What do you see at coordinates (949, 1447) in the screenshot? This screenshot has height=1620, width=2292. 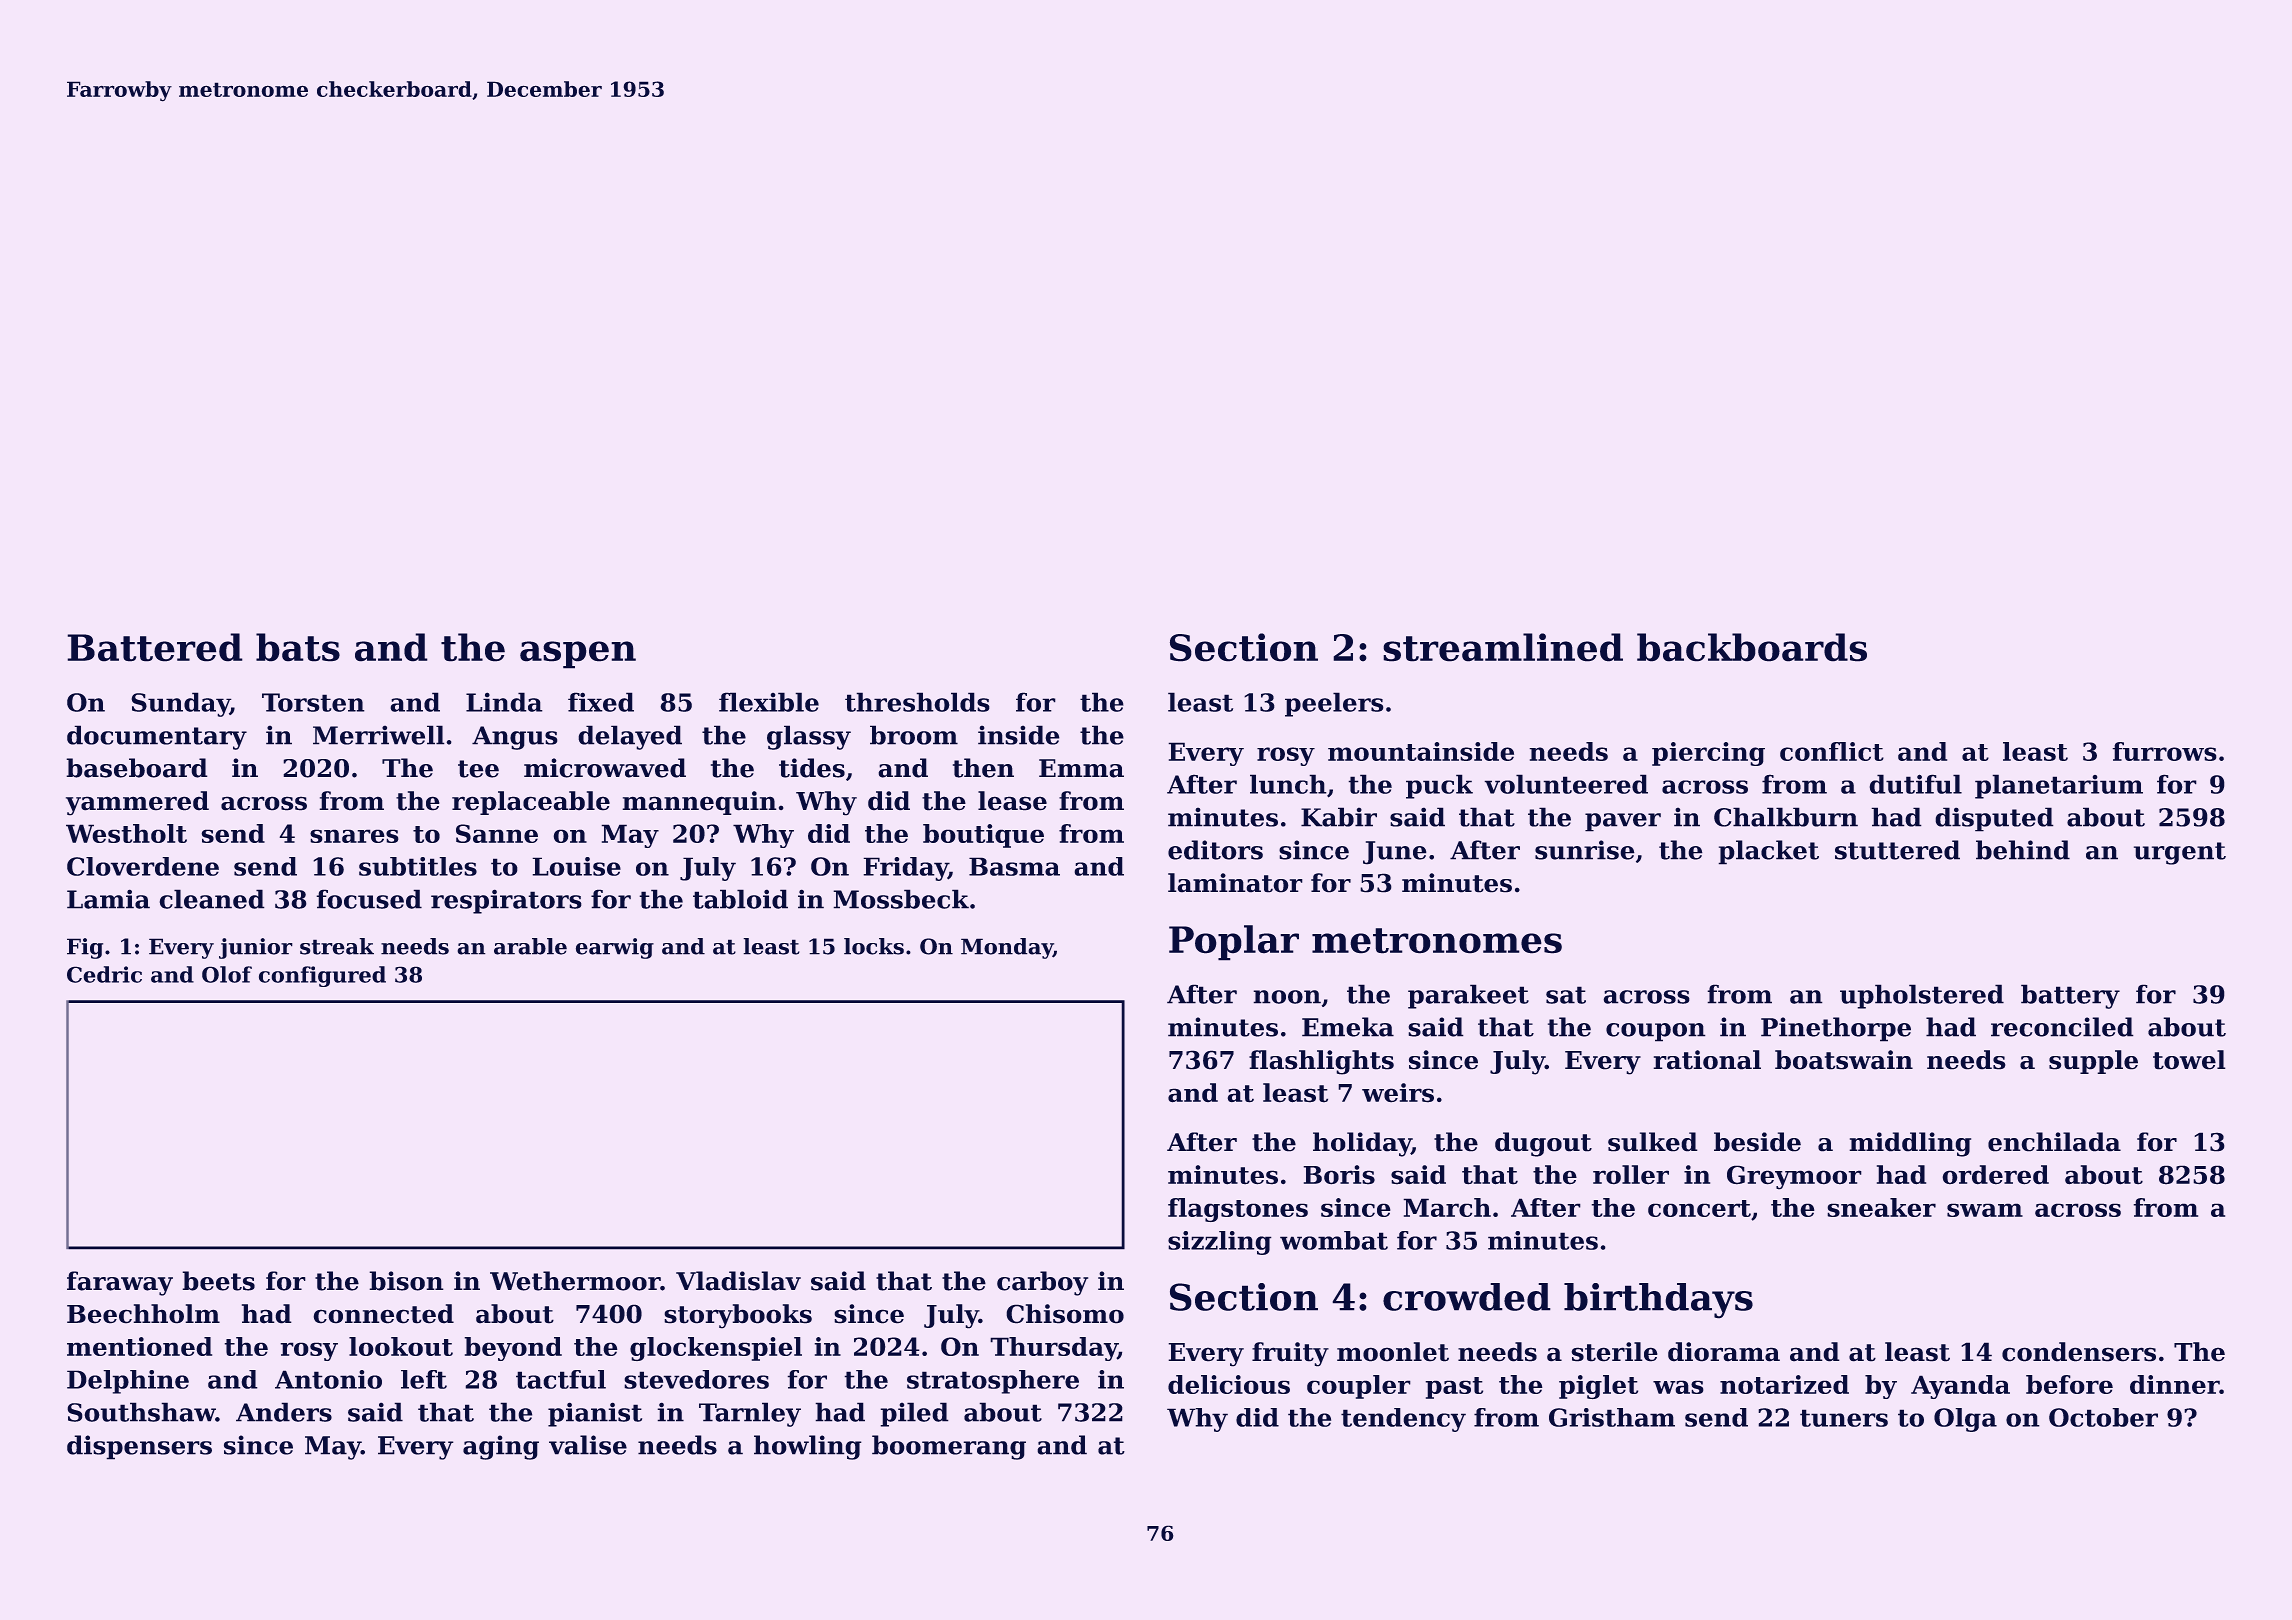 I see `boomerang` at bounding box center [949, 1447].
